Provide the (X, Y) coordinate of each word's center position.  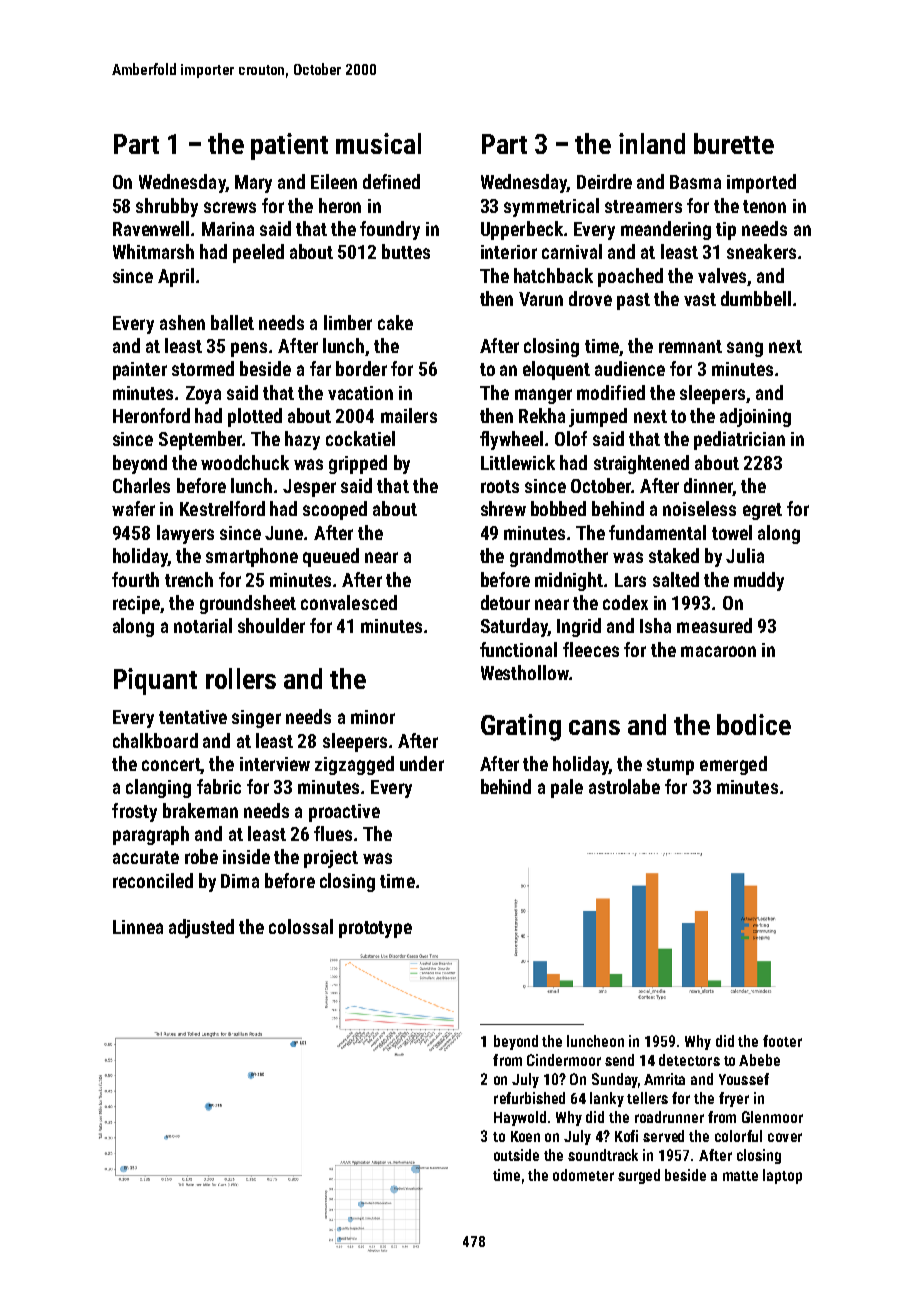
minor (373, 717)
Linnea (138, 927)
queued (331, 557)
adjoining (755, 417)
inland (652, 143)
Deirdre (604, 181)
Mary (253, 184)
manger (543, 396)
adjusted (201, 928)
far (320, 368)
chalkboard (155, 740)
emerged (733, 765)
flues (333, 833)
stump (670, 766)
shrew (503, 508)
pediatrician (739, 440)
